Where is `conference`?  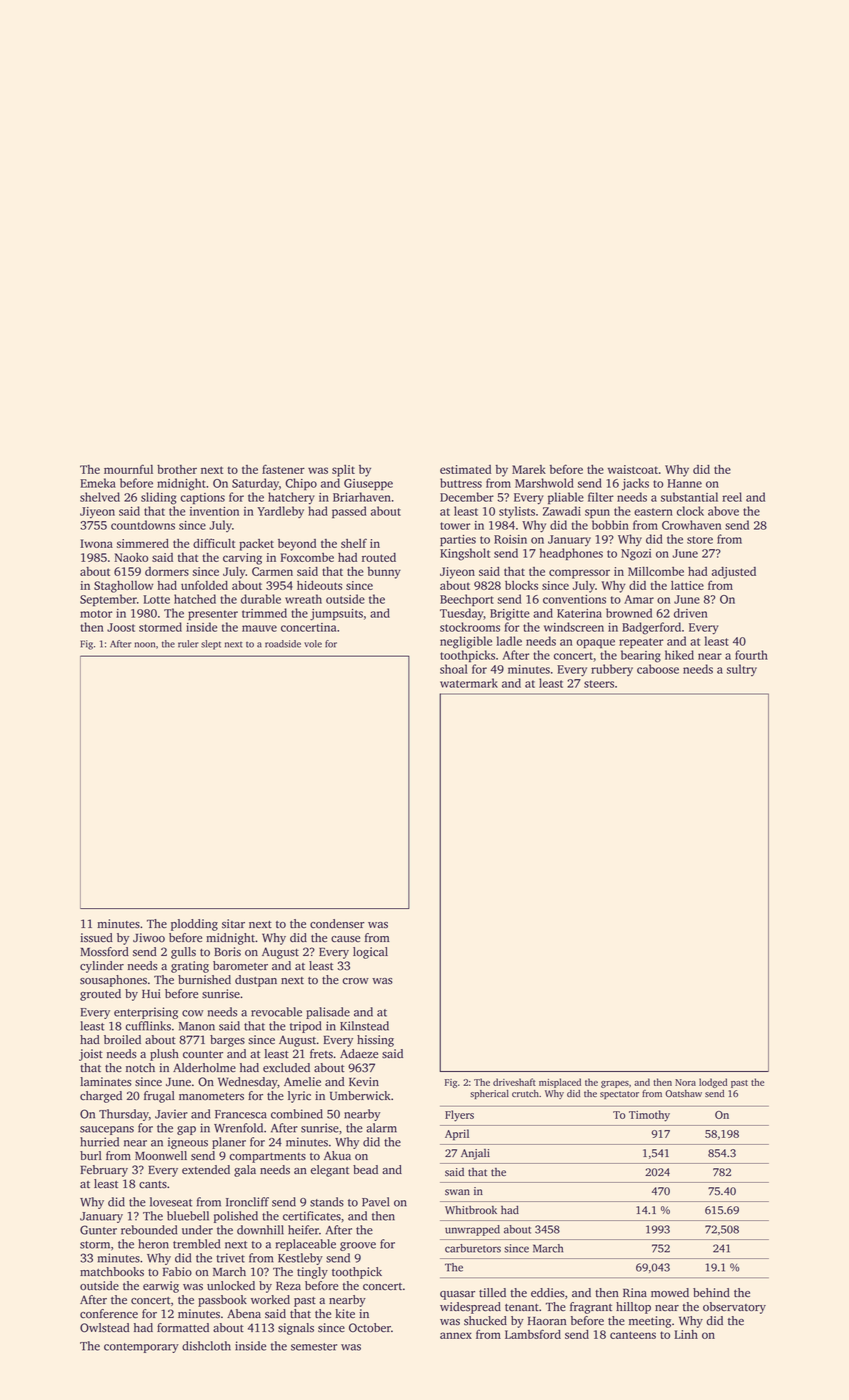
conference is located at coordinates (109, 1314).
